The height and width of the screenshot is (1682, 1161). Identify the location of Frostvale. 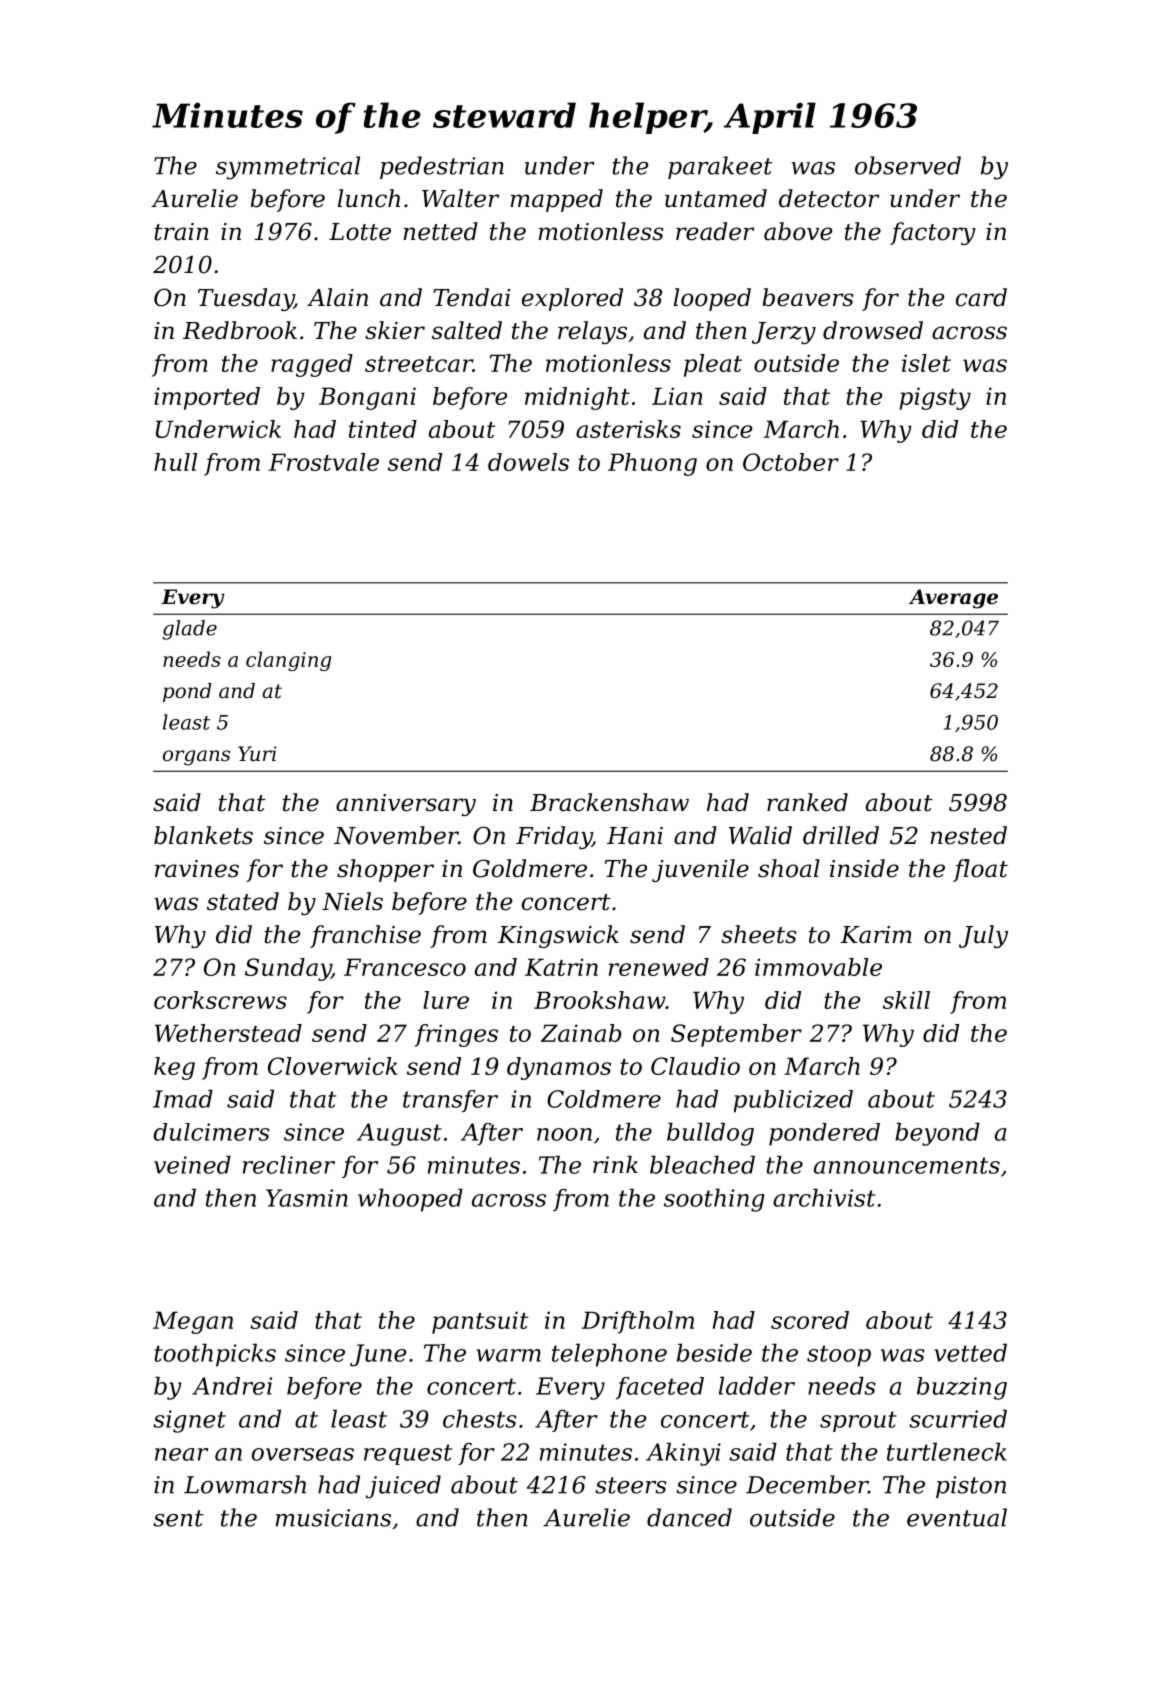
(324, 462).
